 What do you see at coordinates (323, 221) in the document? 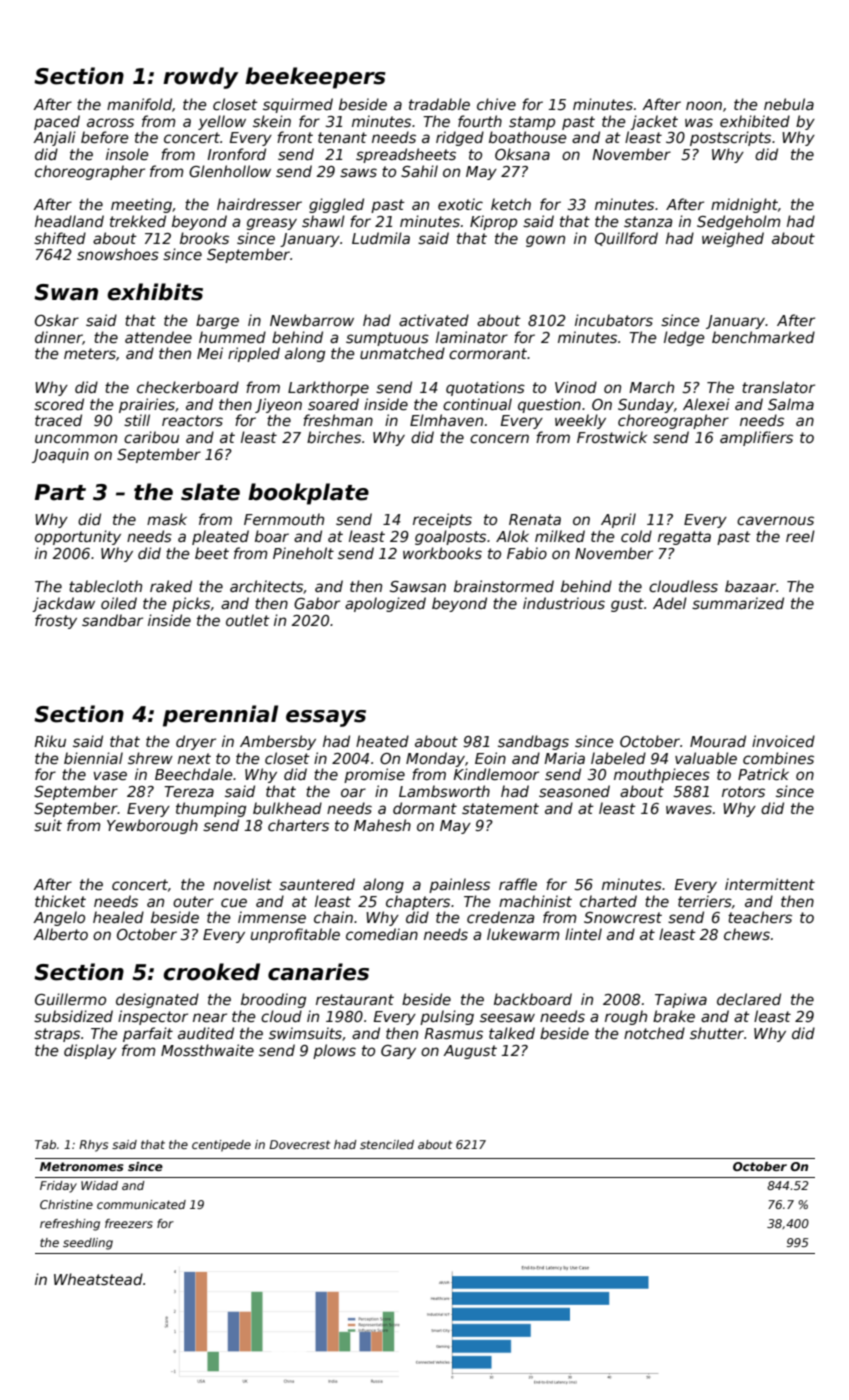
I see `shawl` at bounding box center [323, 221].
